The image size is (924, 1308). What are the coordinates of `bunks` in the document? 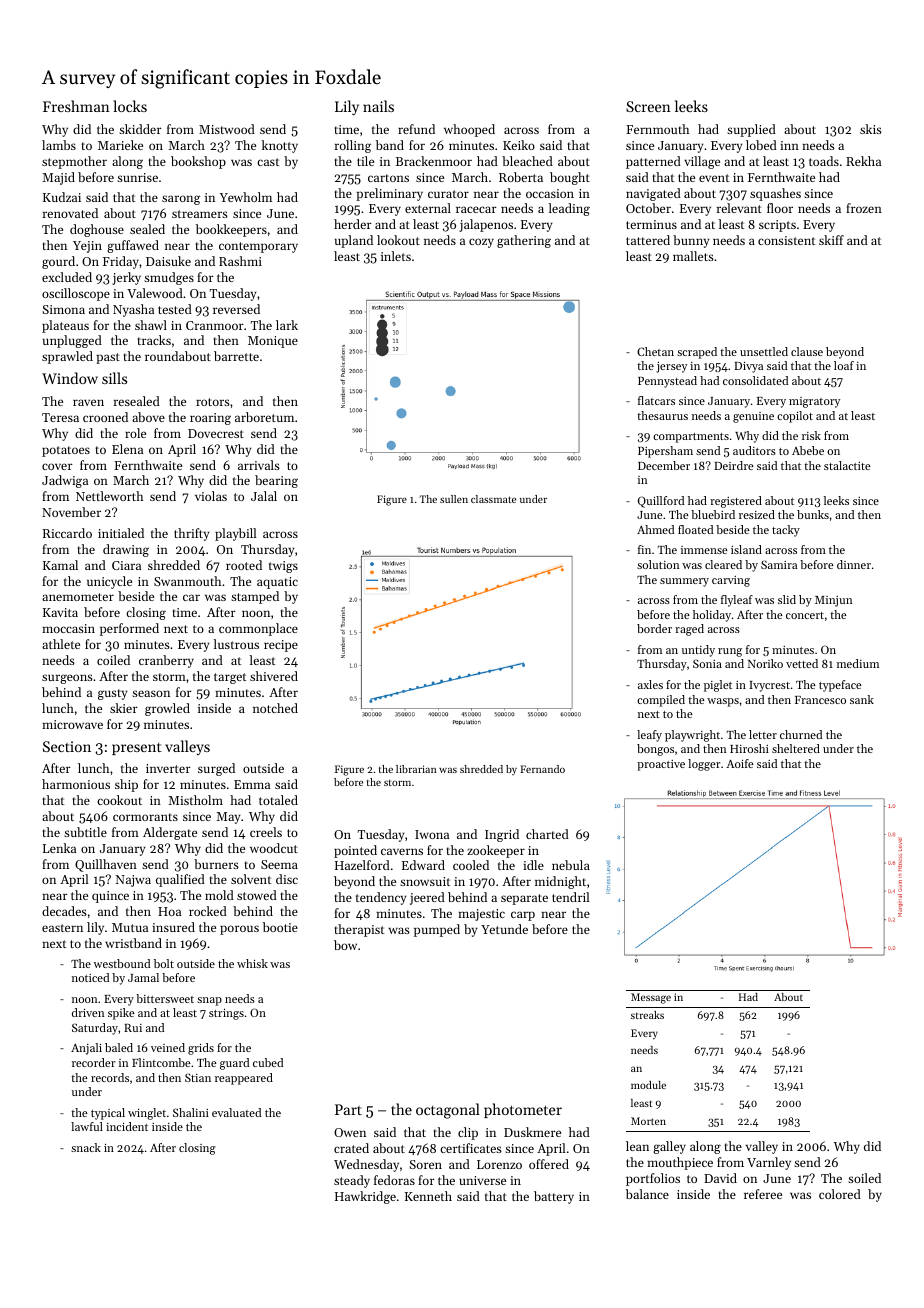 It's located at (813, 514).
